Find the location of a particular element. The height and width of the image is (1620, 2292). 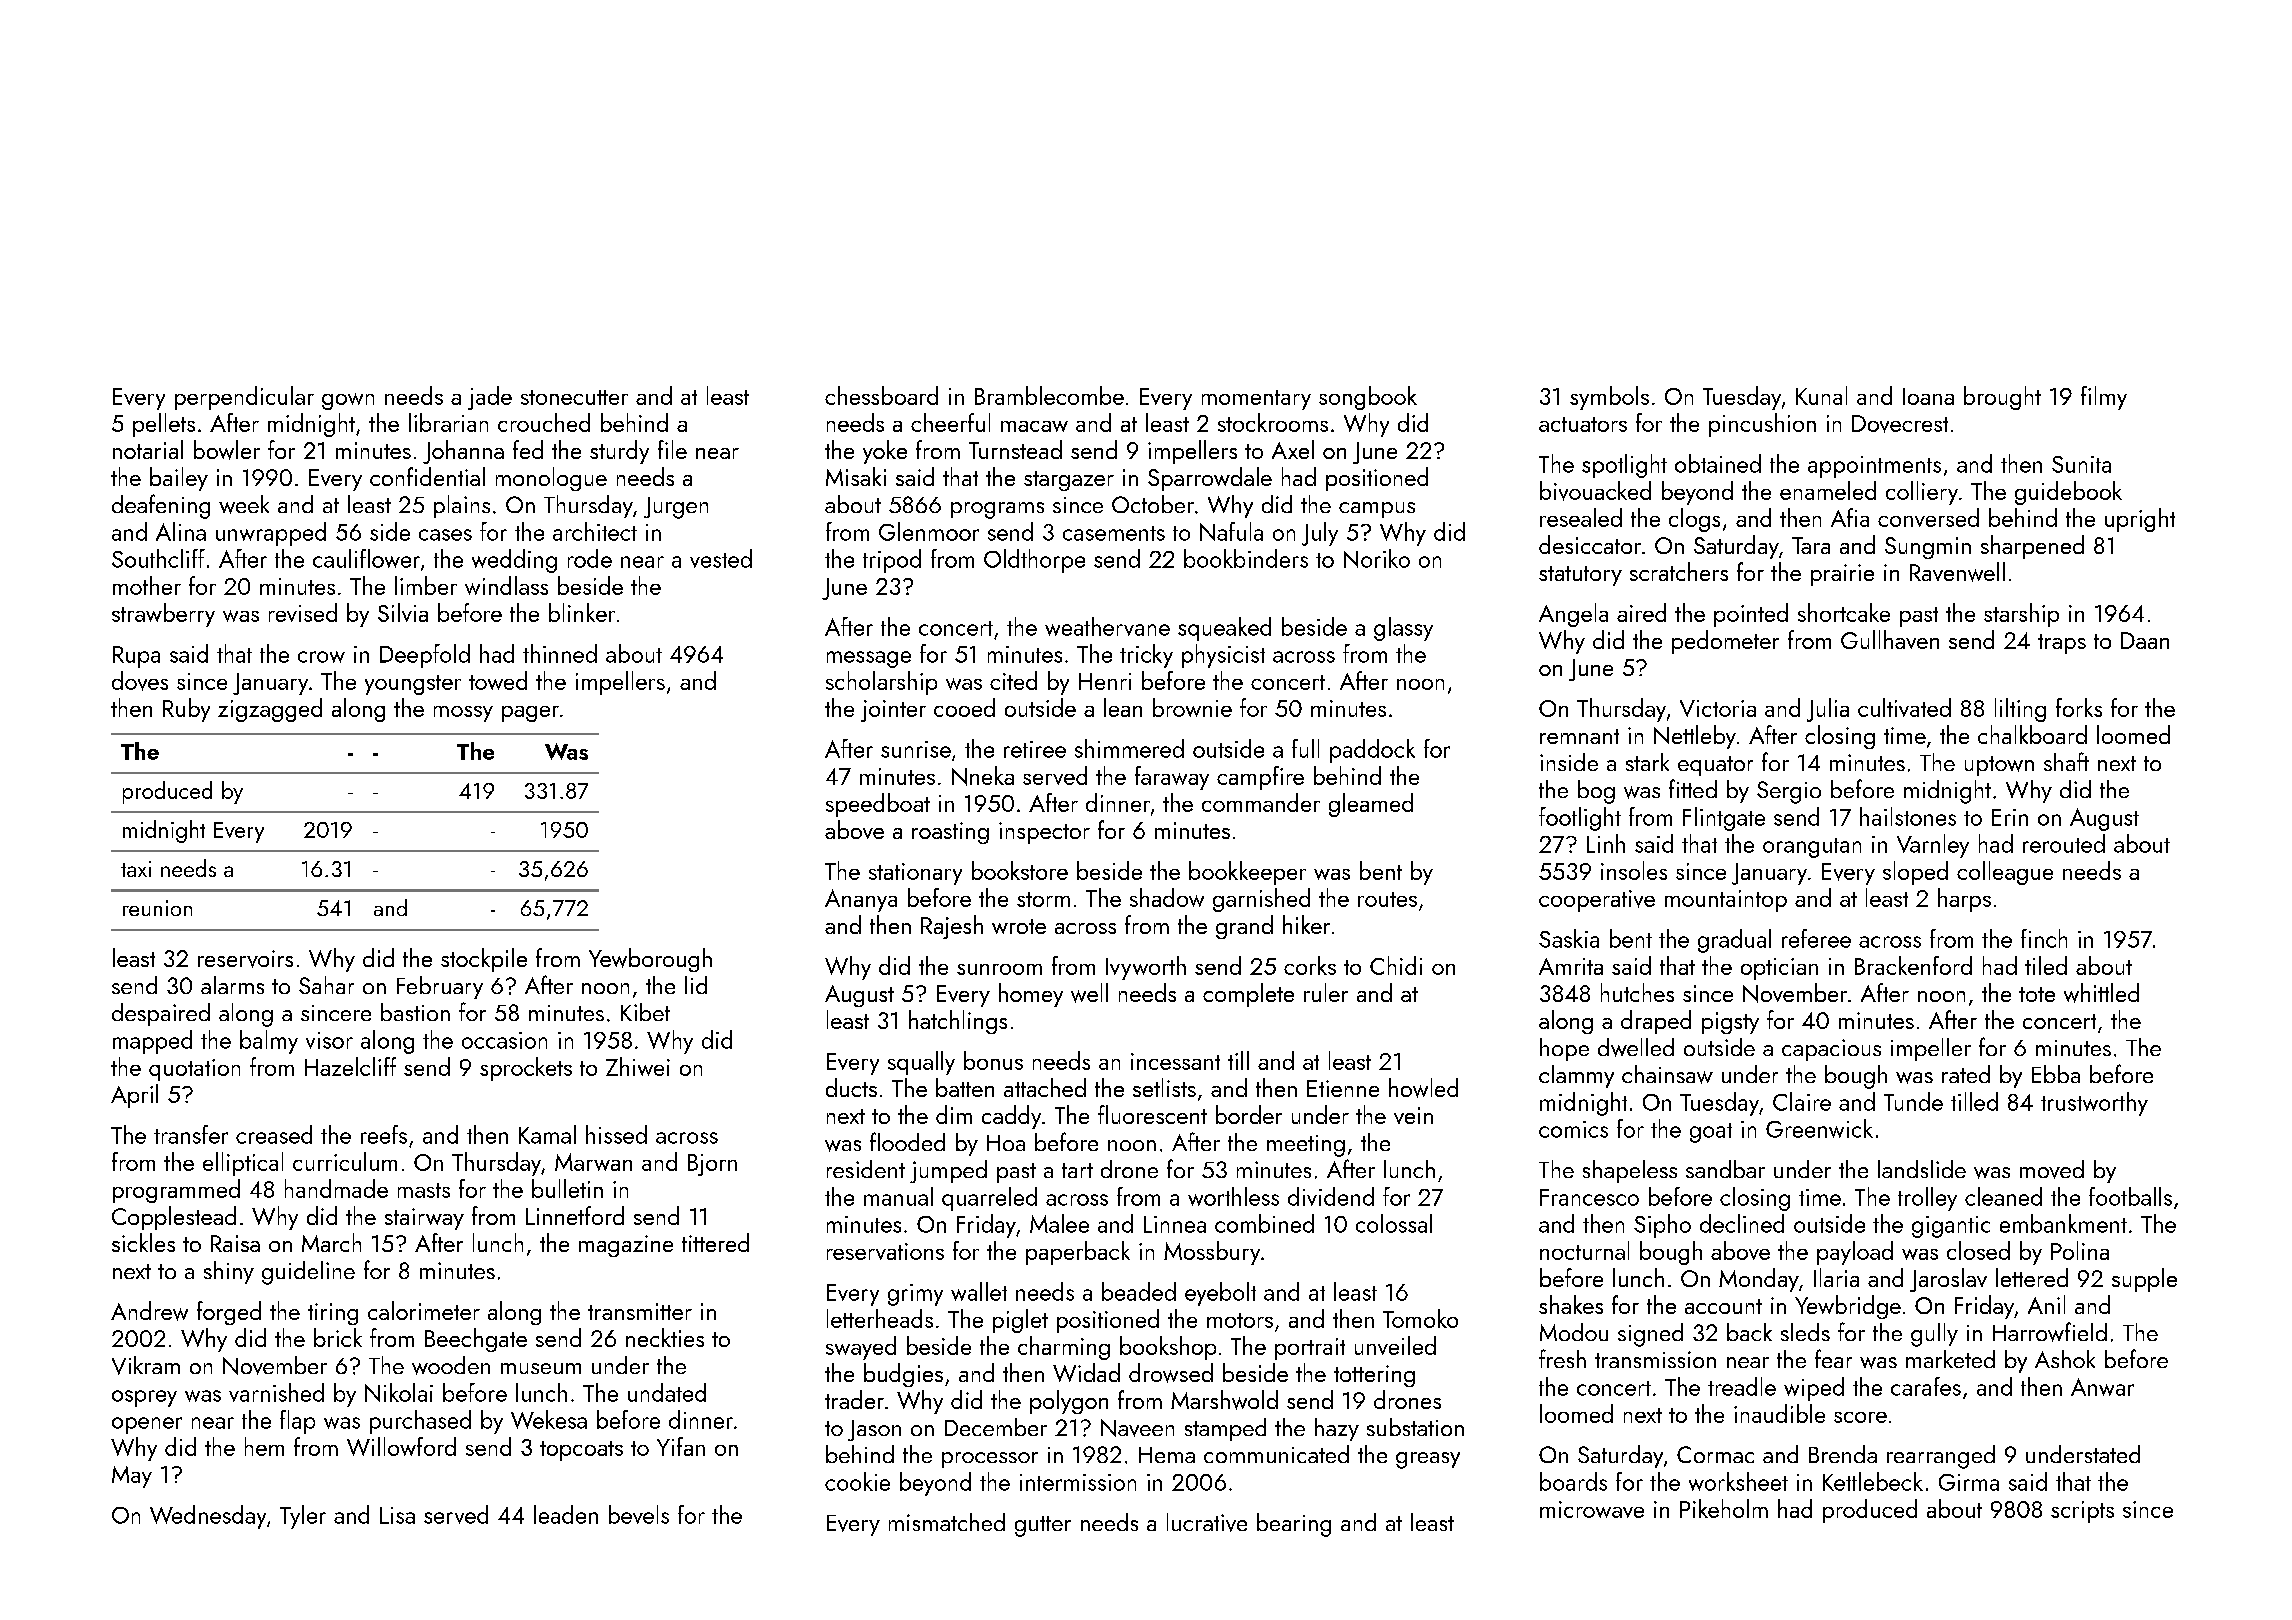

Glenmoor is located at coordinates (929, 531).
